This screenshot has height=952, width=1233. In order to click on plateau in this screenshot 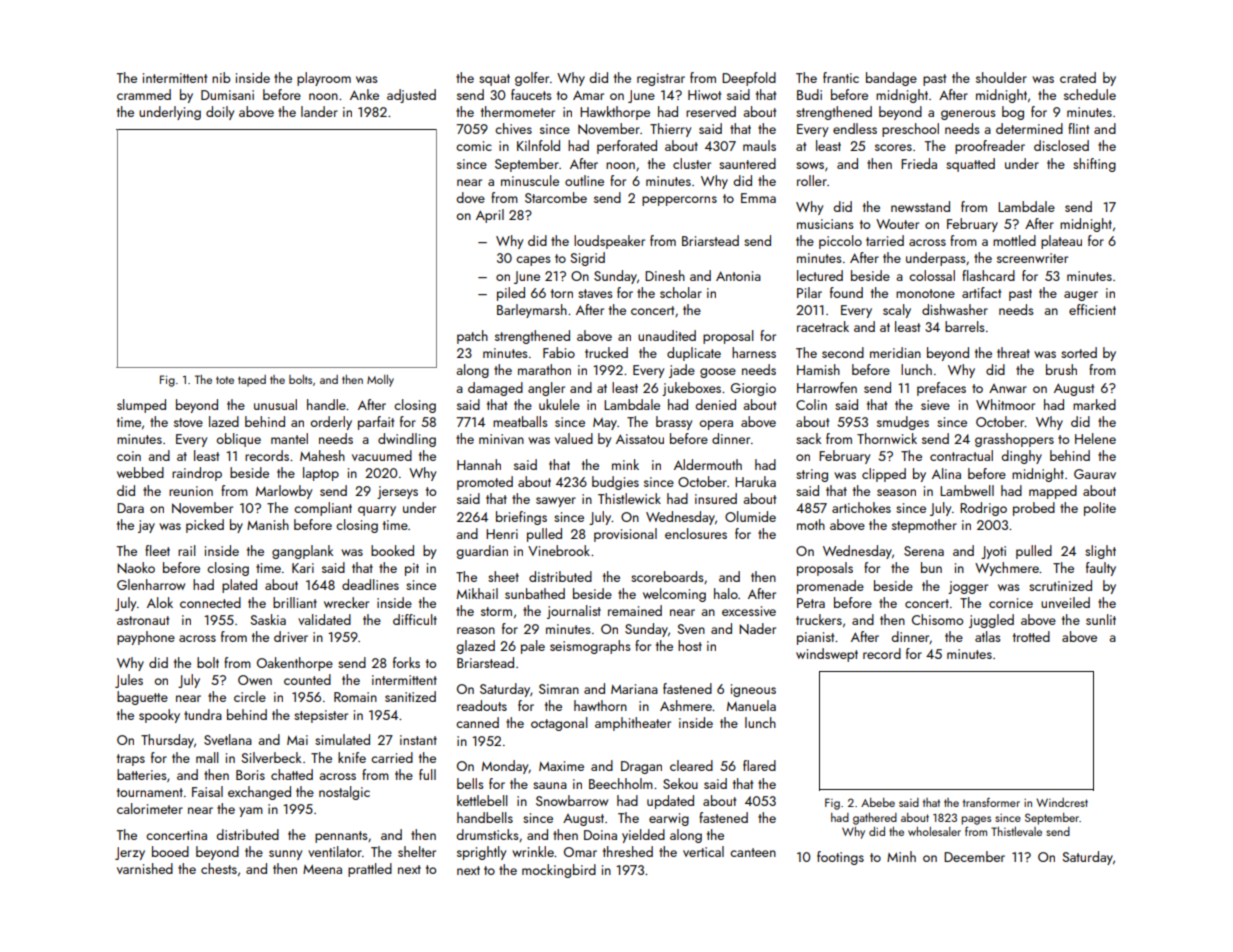, I will do `click(1061, 242)`.
